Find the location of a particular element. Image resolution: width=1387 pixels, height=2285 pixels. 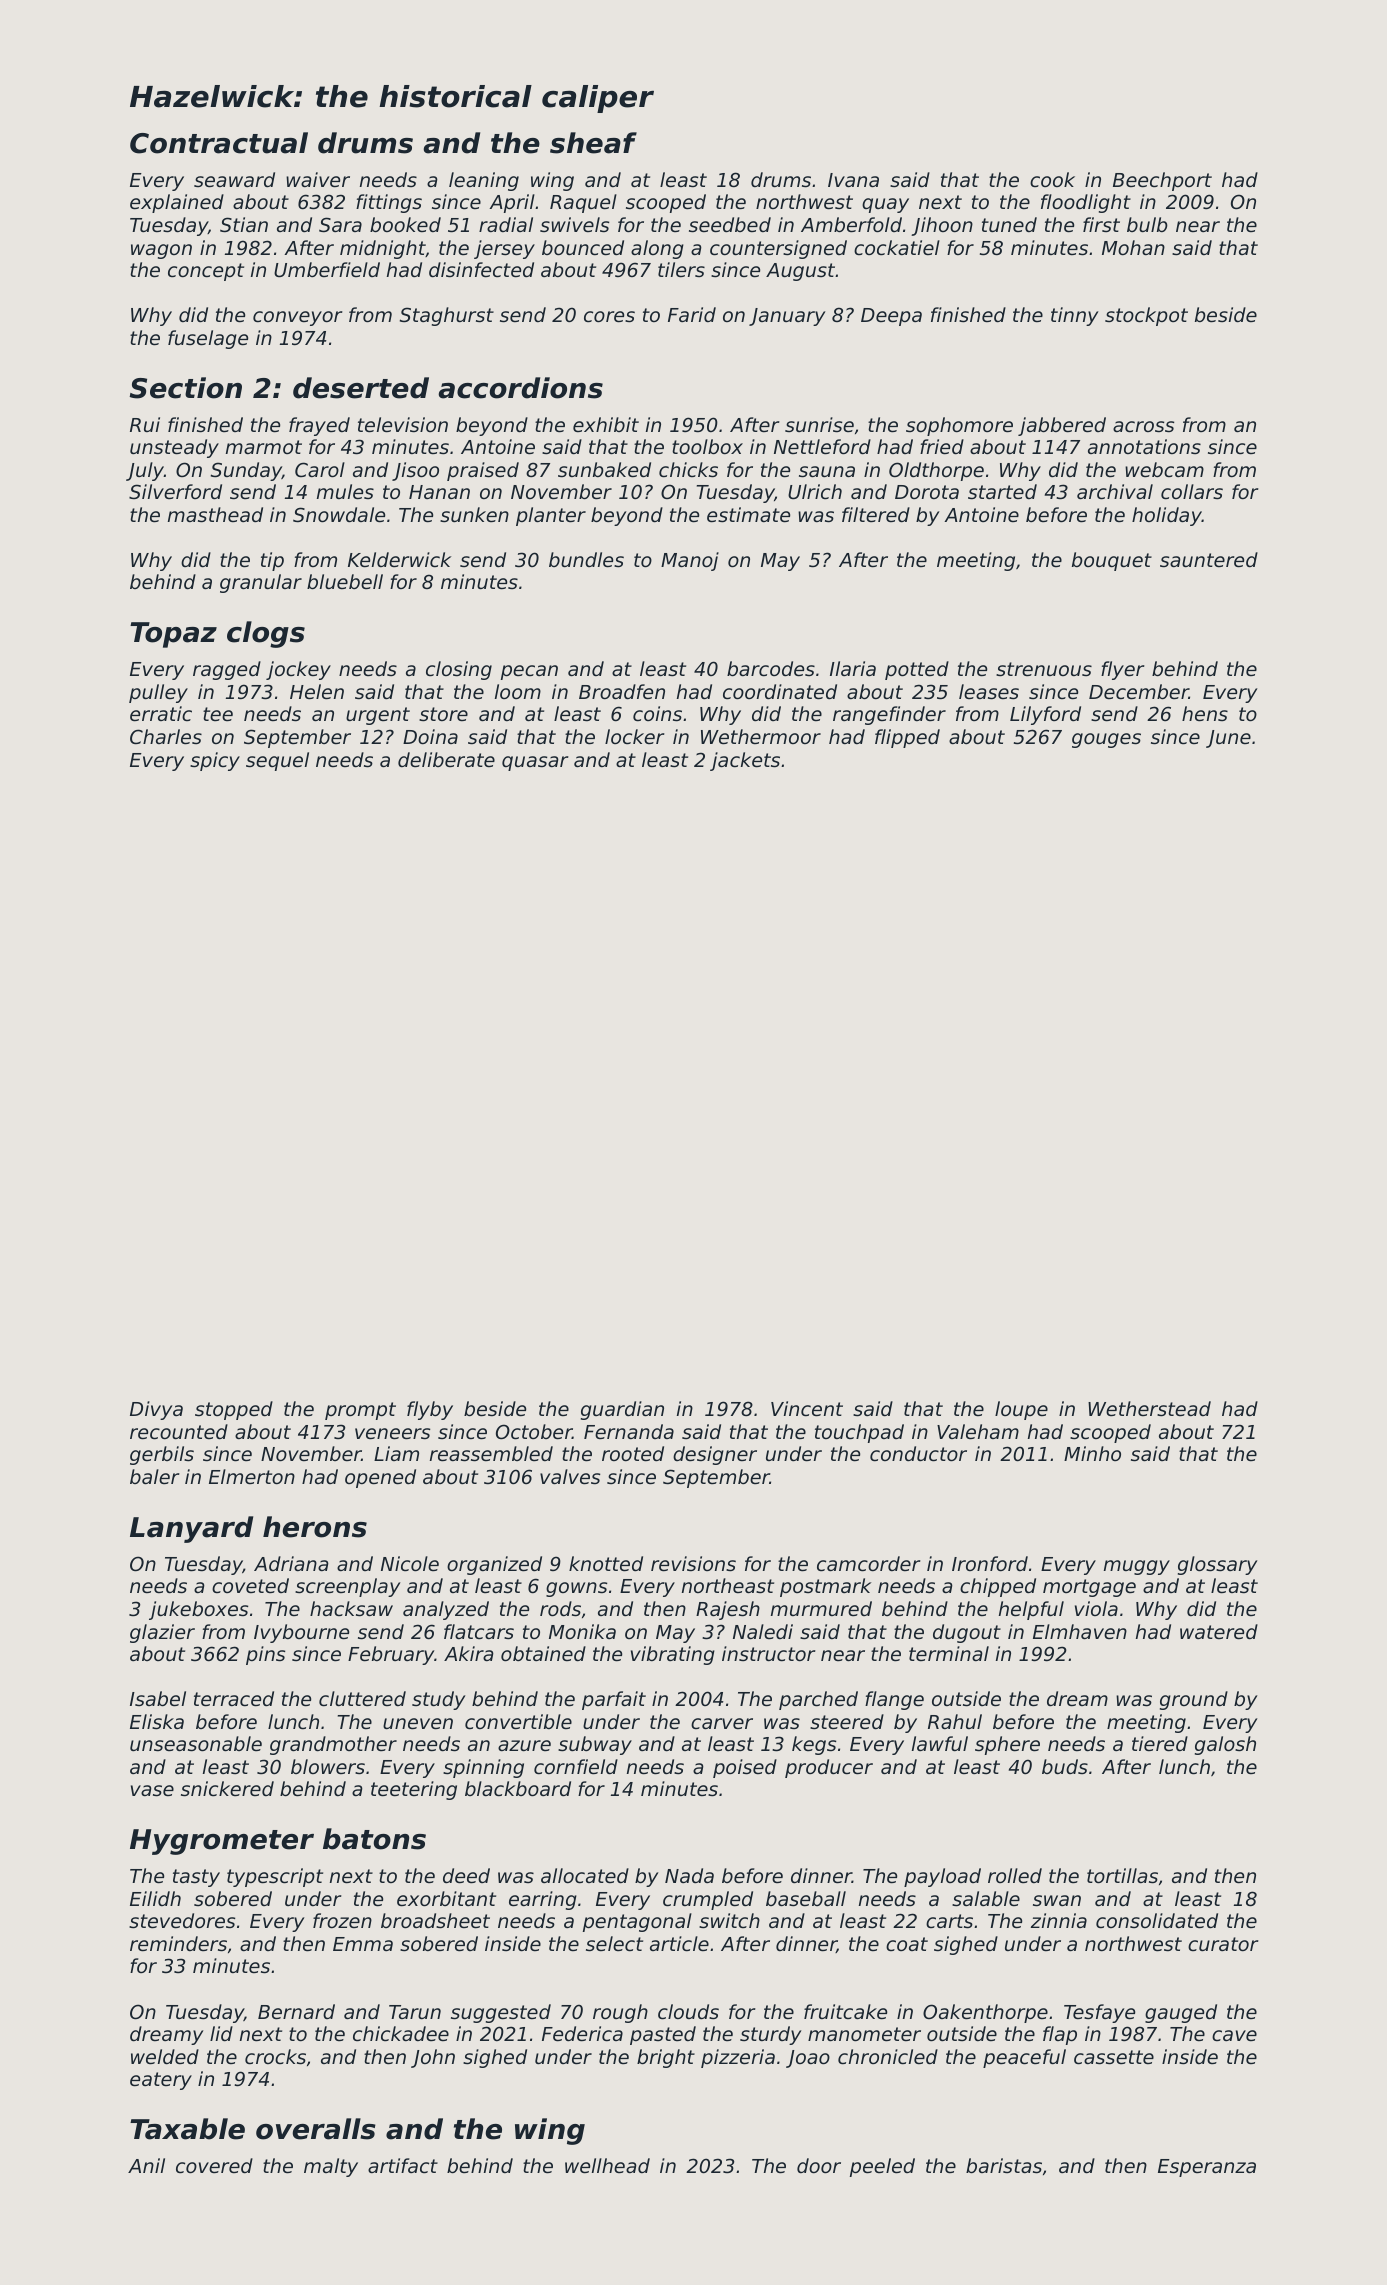

malty is located at coordinates (331, 2167).
